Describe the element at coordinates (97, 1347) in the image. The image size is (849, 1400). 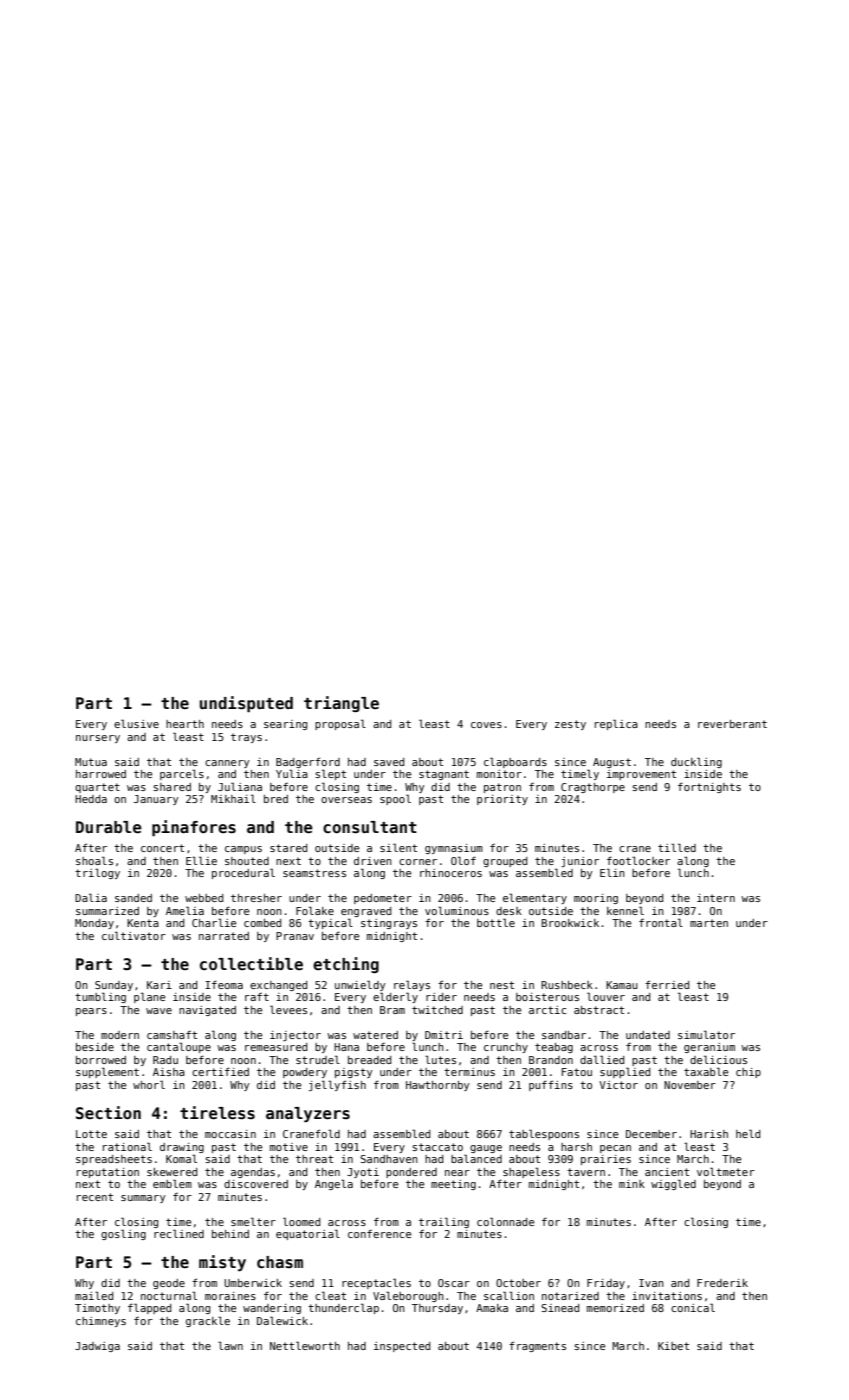
I see `Jadwiga` at that location.
